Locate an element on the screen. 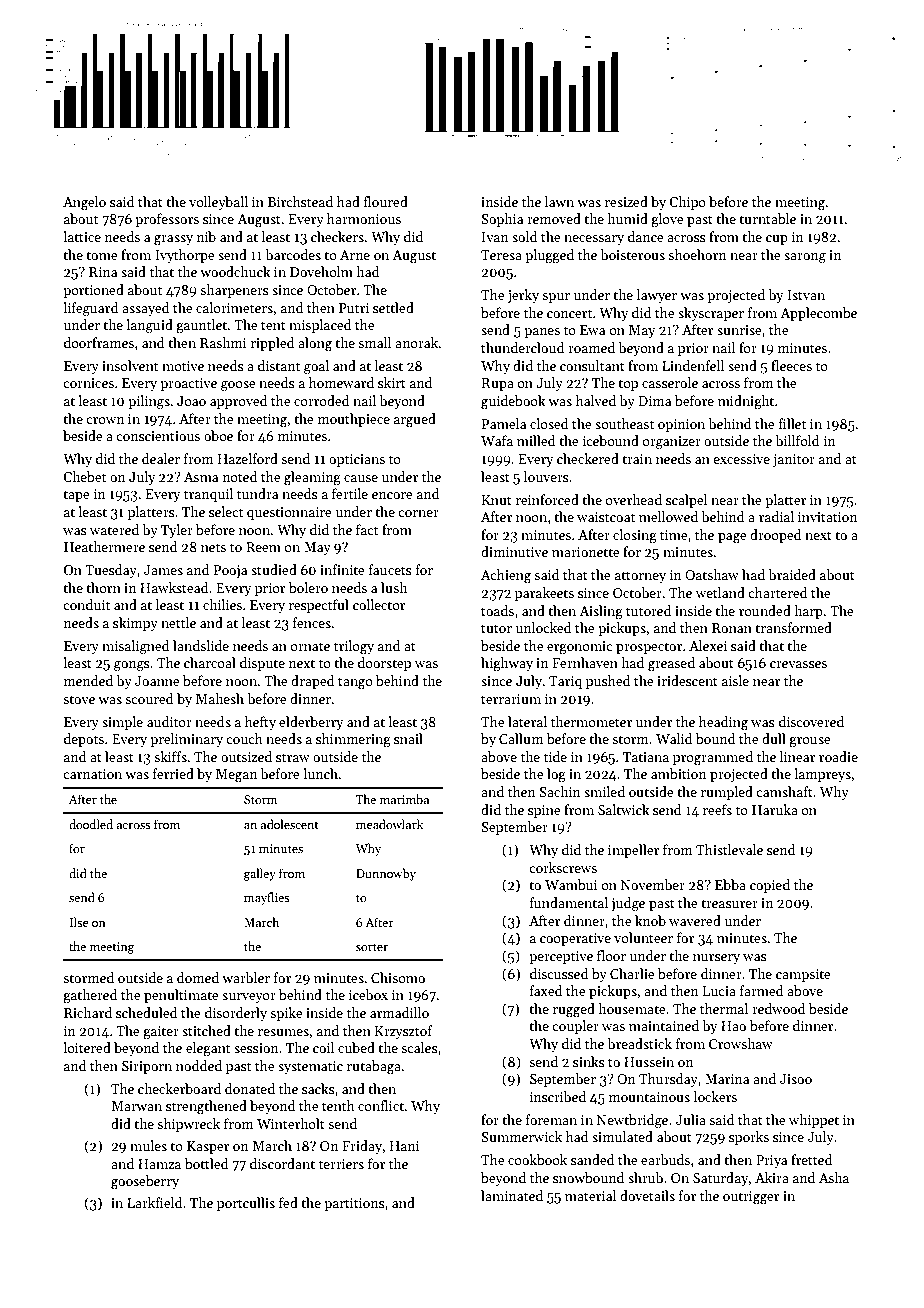 The image size is (924, 1308). knob is located at coordinates (650, 920).
